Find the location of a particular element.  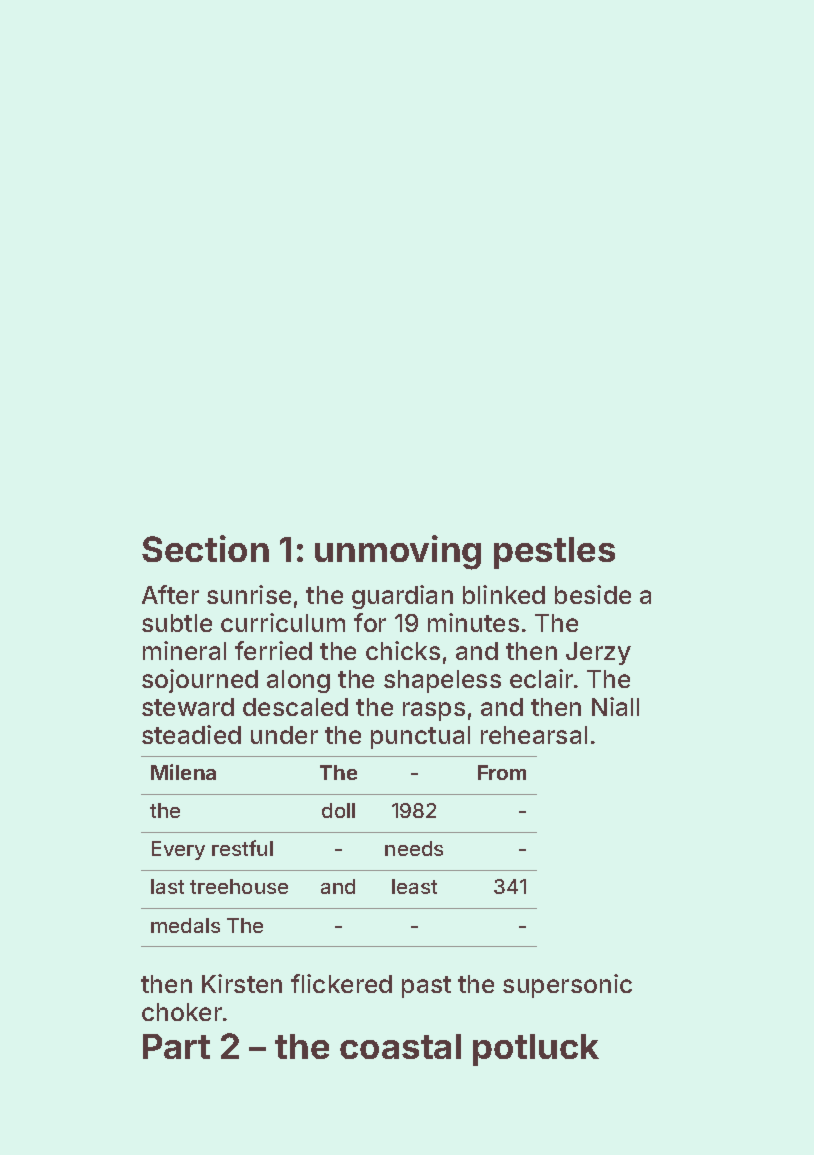

subtle is located at coordinates (177, 623).
